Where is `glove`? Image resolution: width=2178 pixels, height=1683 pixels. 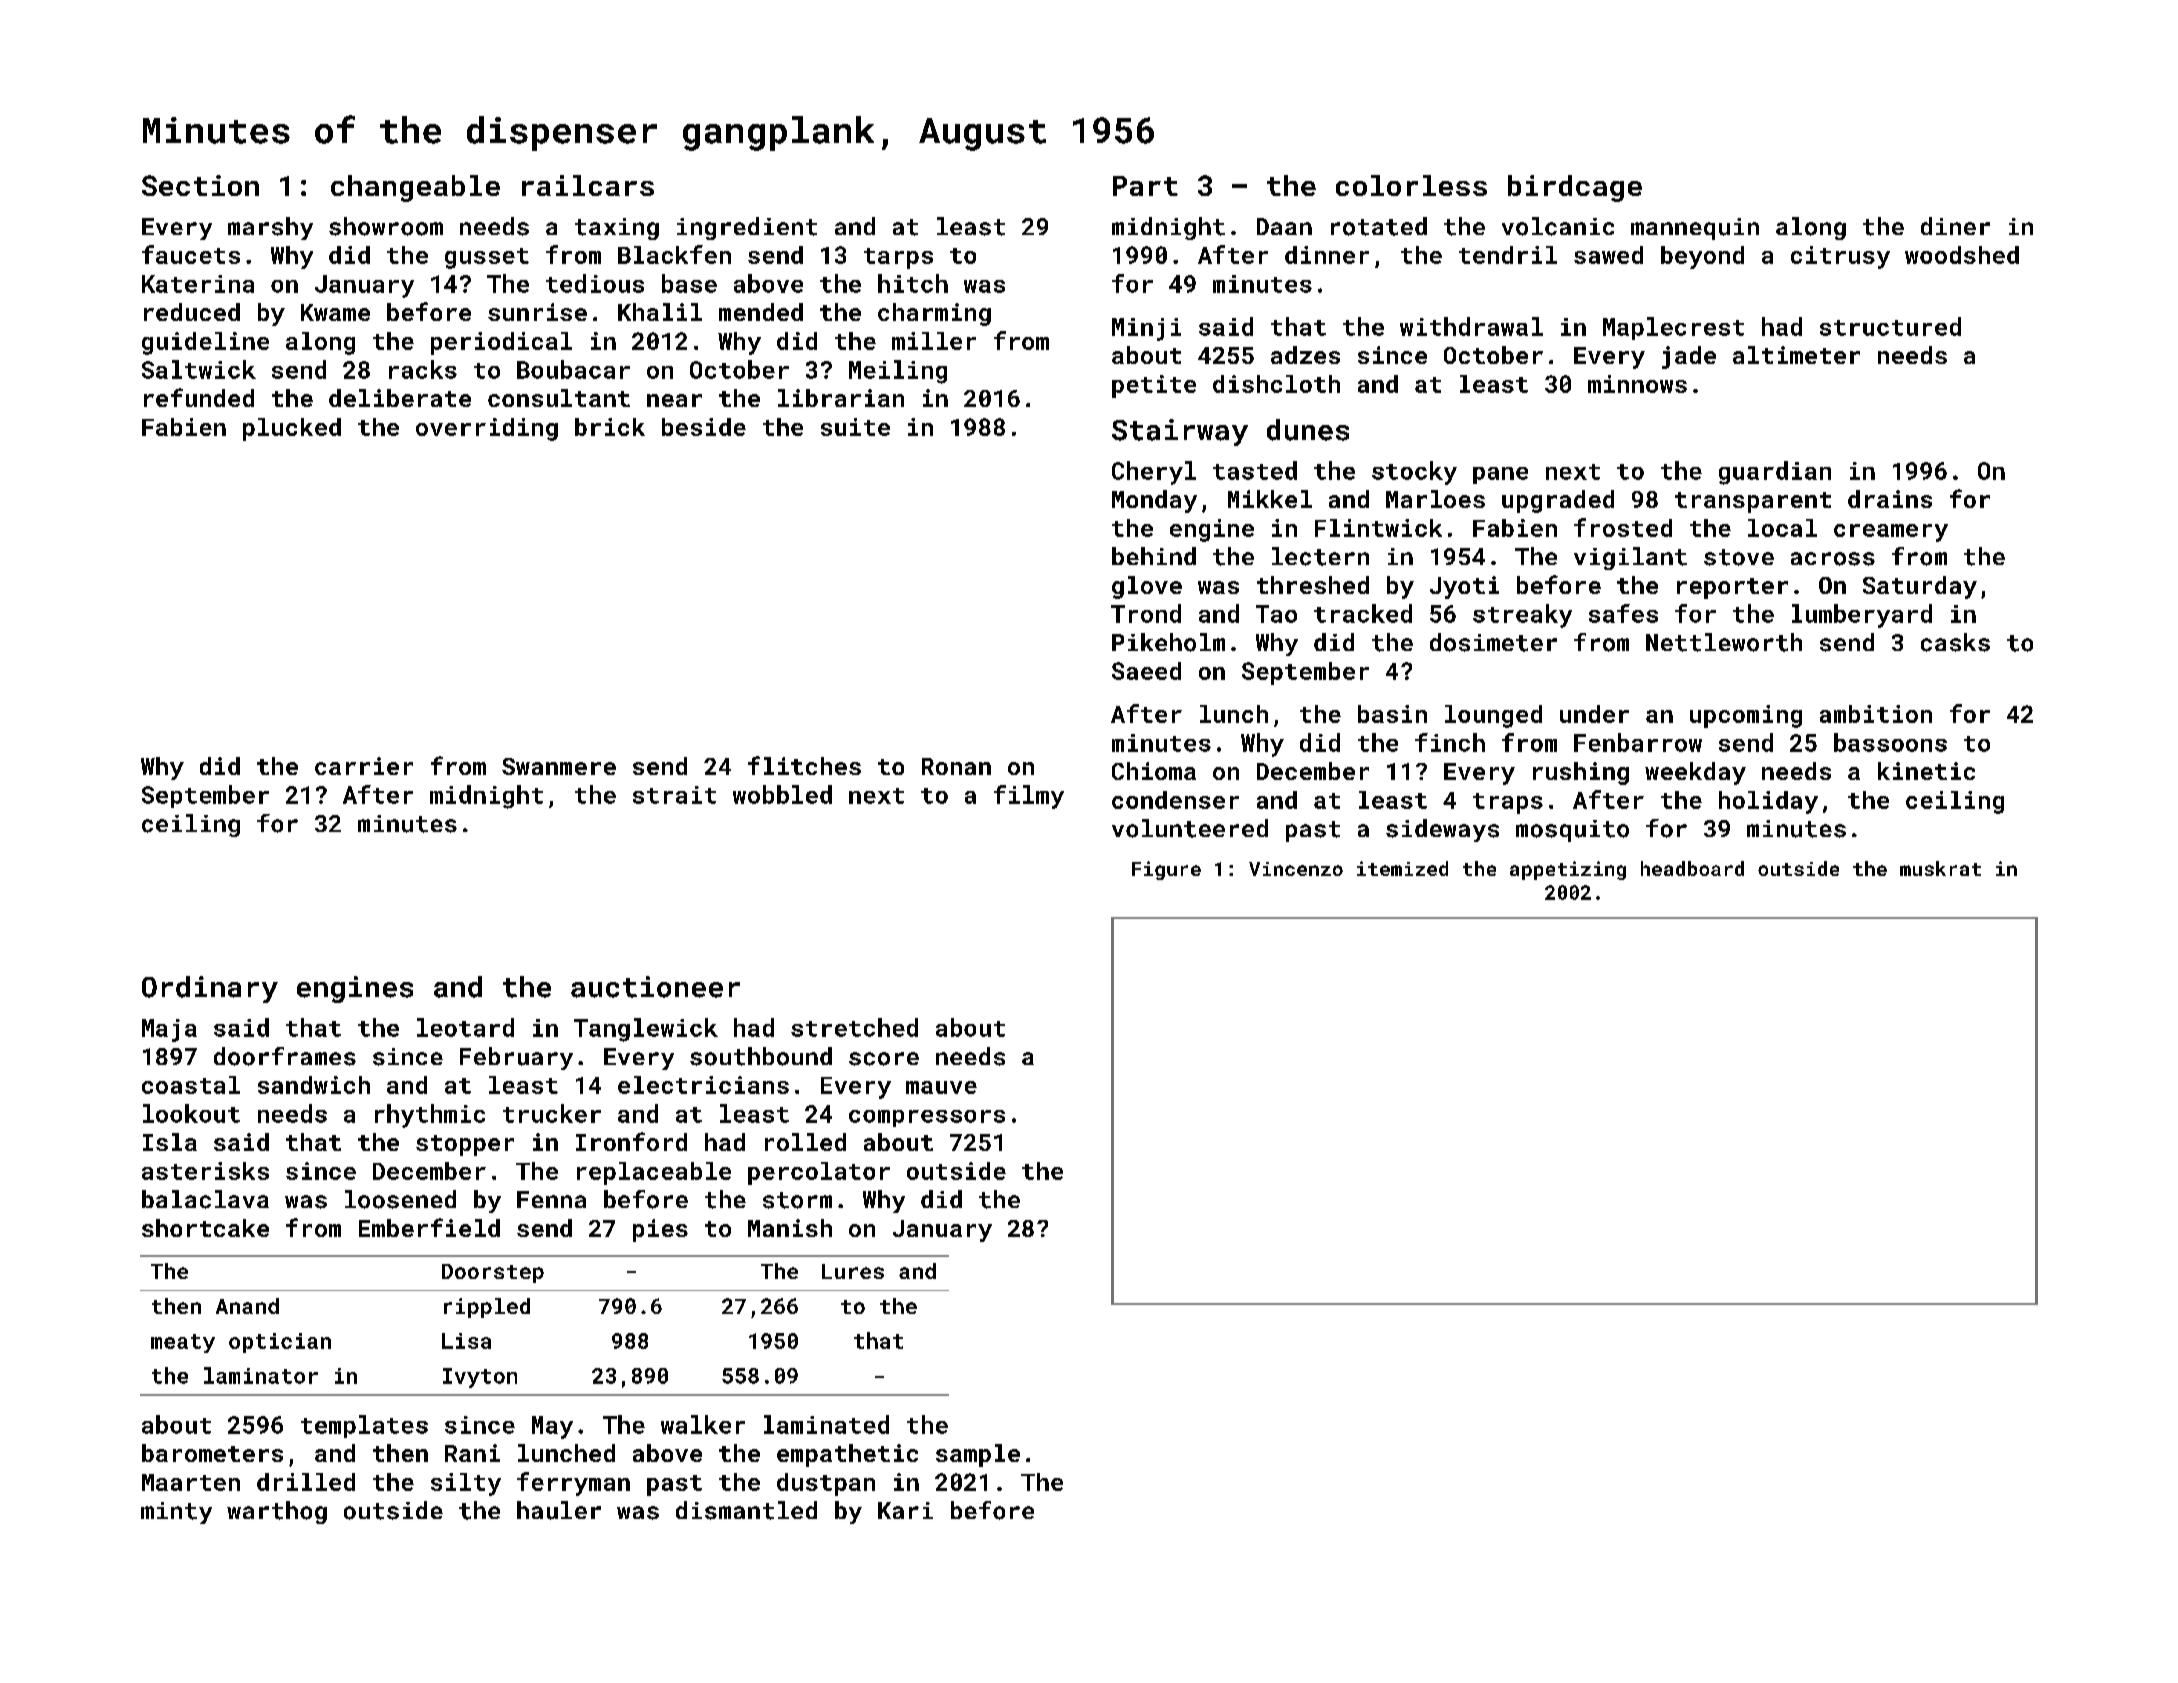 glove is located at coordinates (1147, 587).
